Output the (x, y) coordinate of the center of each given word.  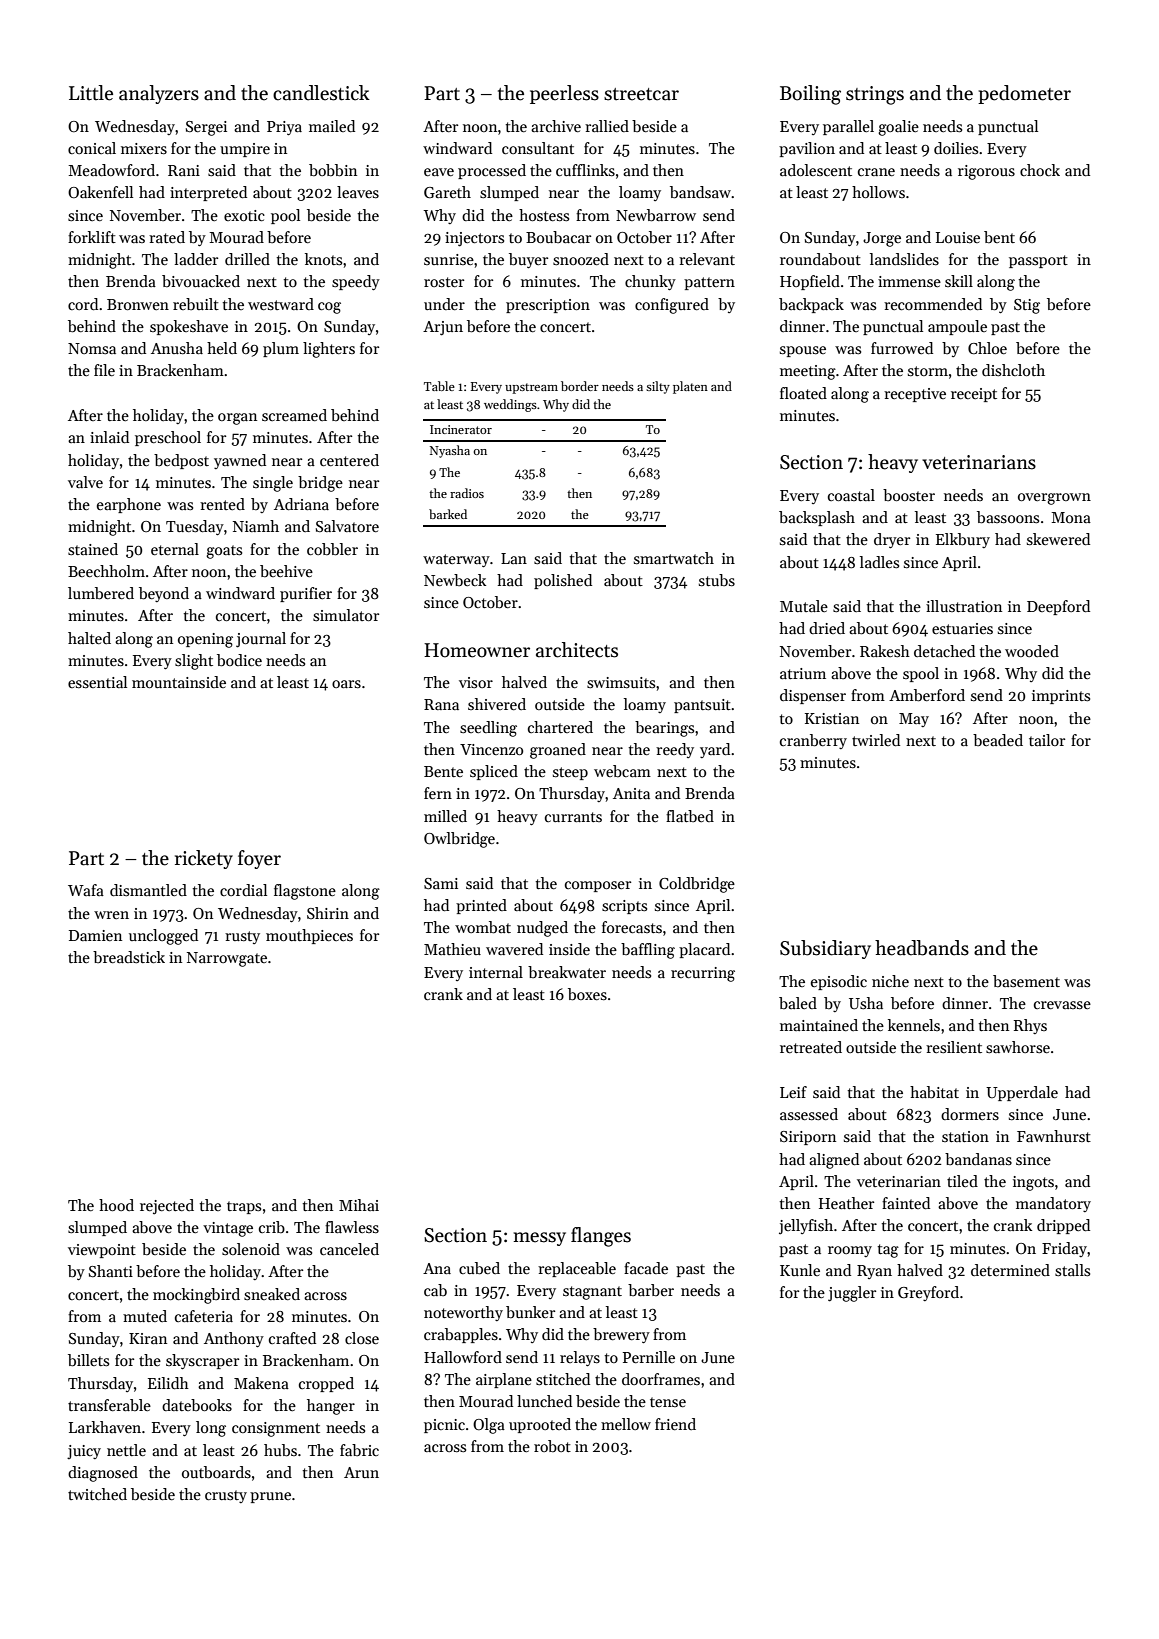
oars (346, 684)
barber (651, 1290)
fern (438, 793)
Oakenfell (100, 192)
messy (540, 1239)
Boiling (810, 95)
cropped (326, 1384)
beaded (998, 740)
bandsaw (700, 192)
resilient (954, 1047)
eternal (175, 549)
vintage (228, 1229)
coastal (851, 495)
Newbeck (455, 580)
